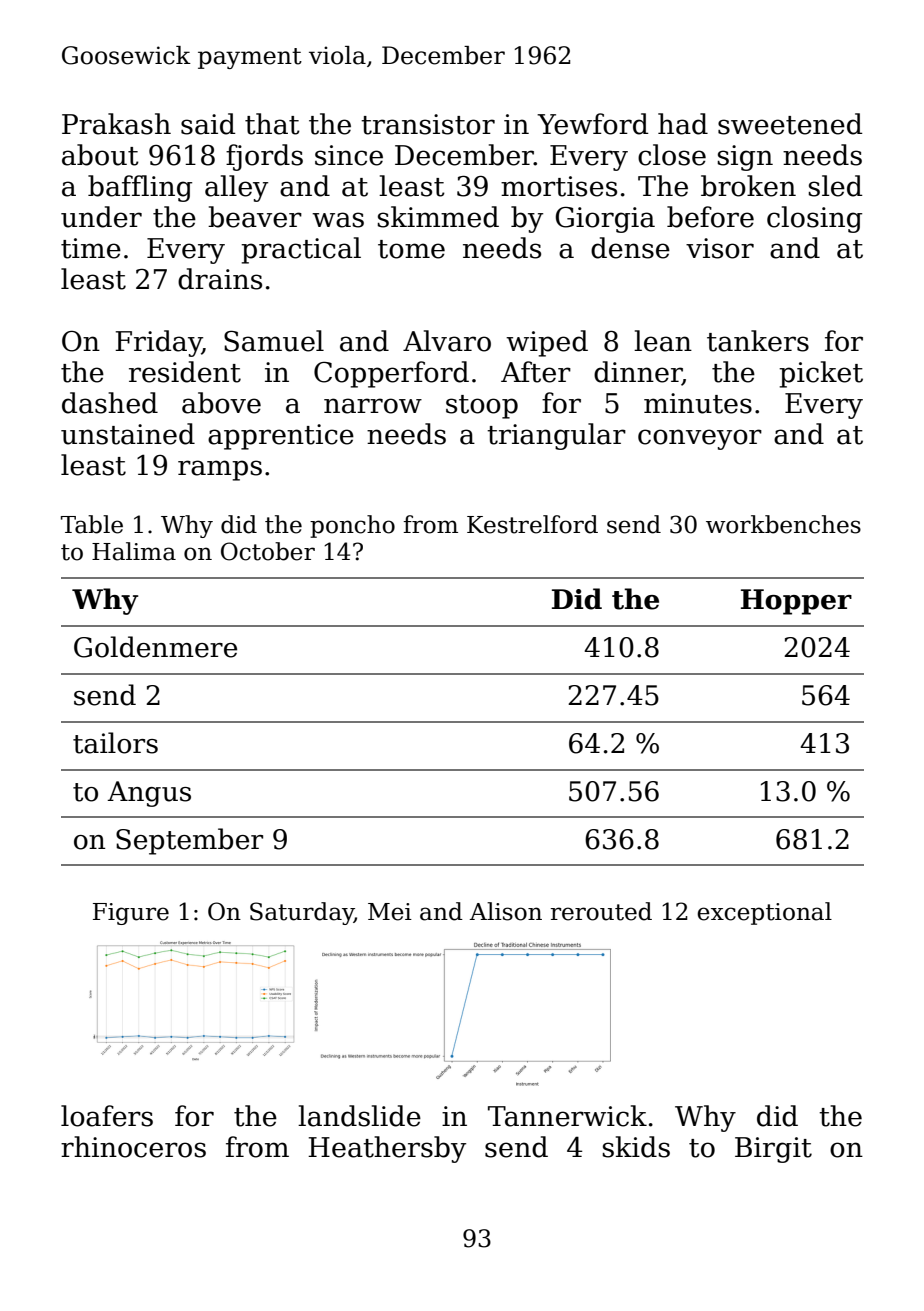  I want to click on Kestrelford, so click(532, 524).
